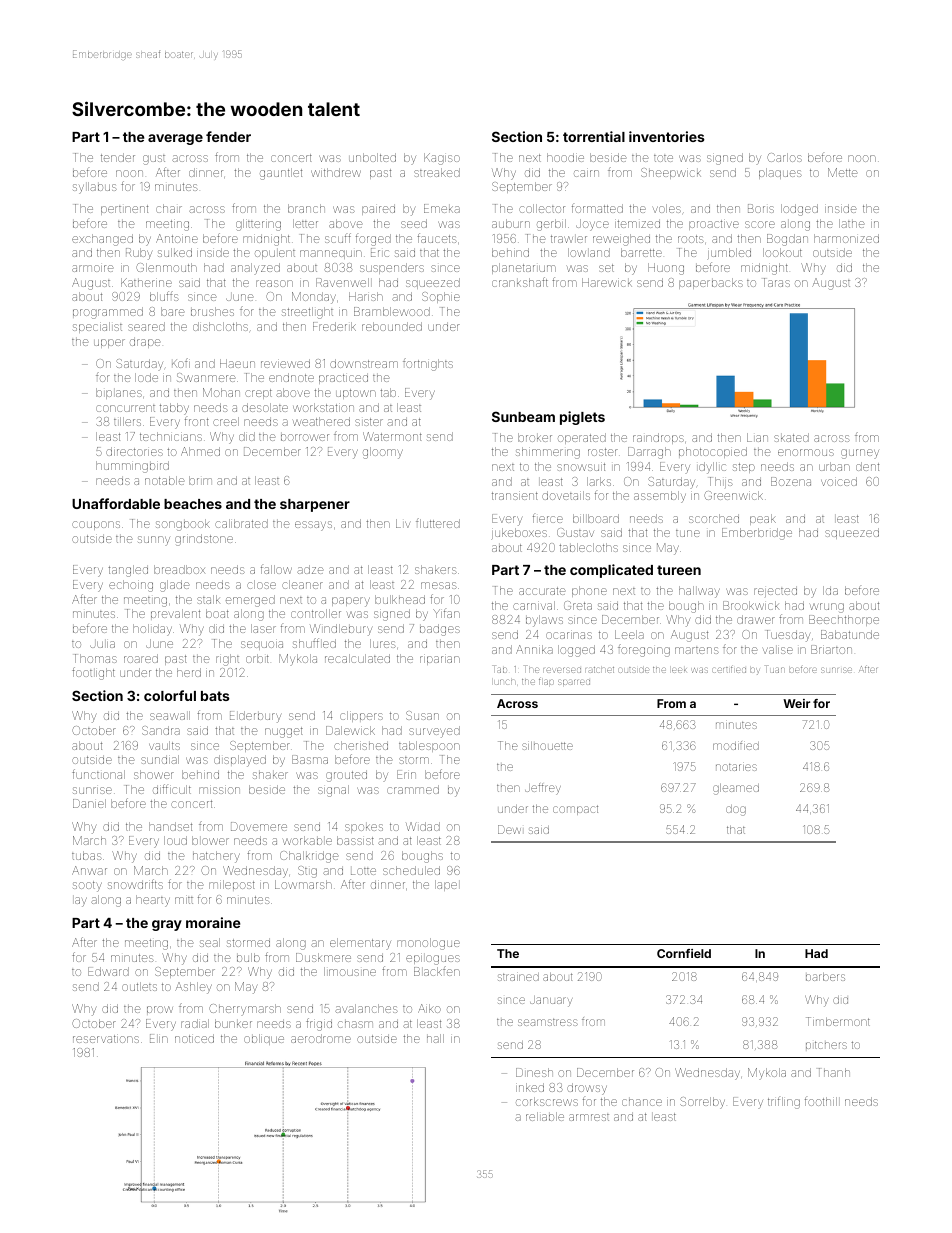 The width and height of the screenshot is (952, 1233). I want to click on Watermont, so click(392, 436).
